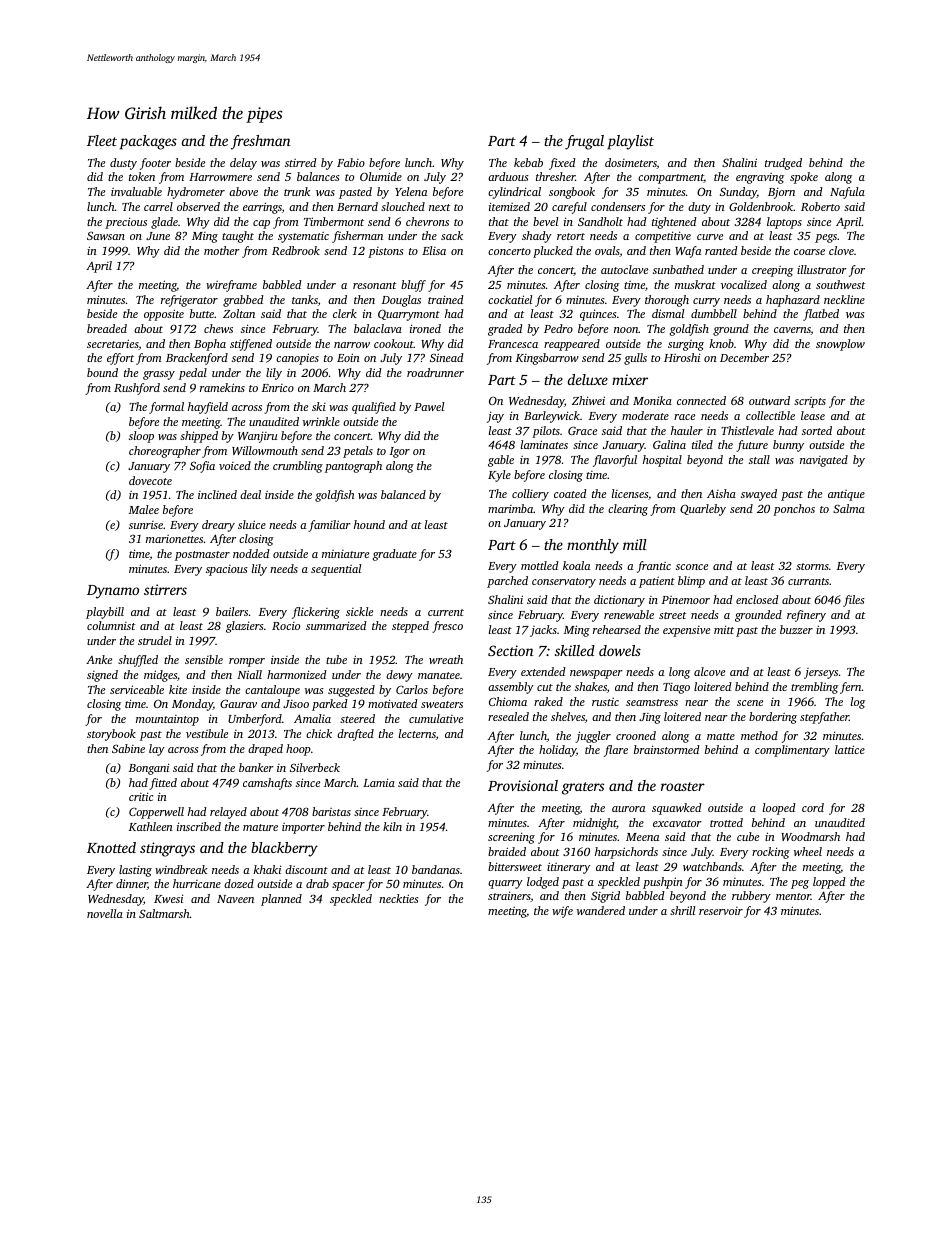 Image resolution: width=952 pixels, height=1233 pixels. I want to click on Yelena, so click(411, 191).
